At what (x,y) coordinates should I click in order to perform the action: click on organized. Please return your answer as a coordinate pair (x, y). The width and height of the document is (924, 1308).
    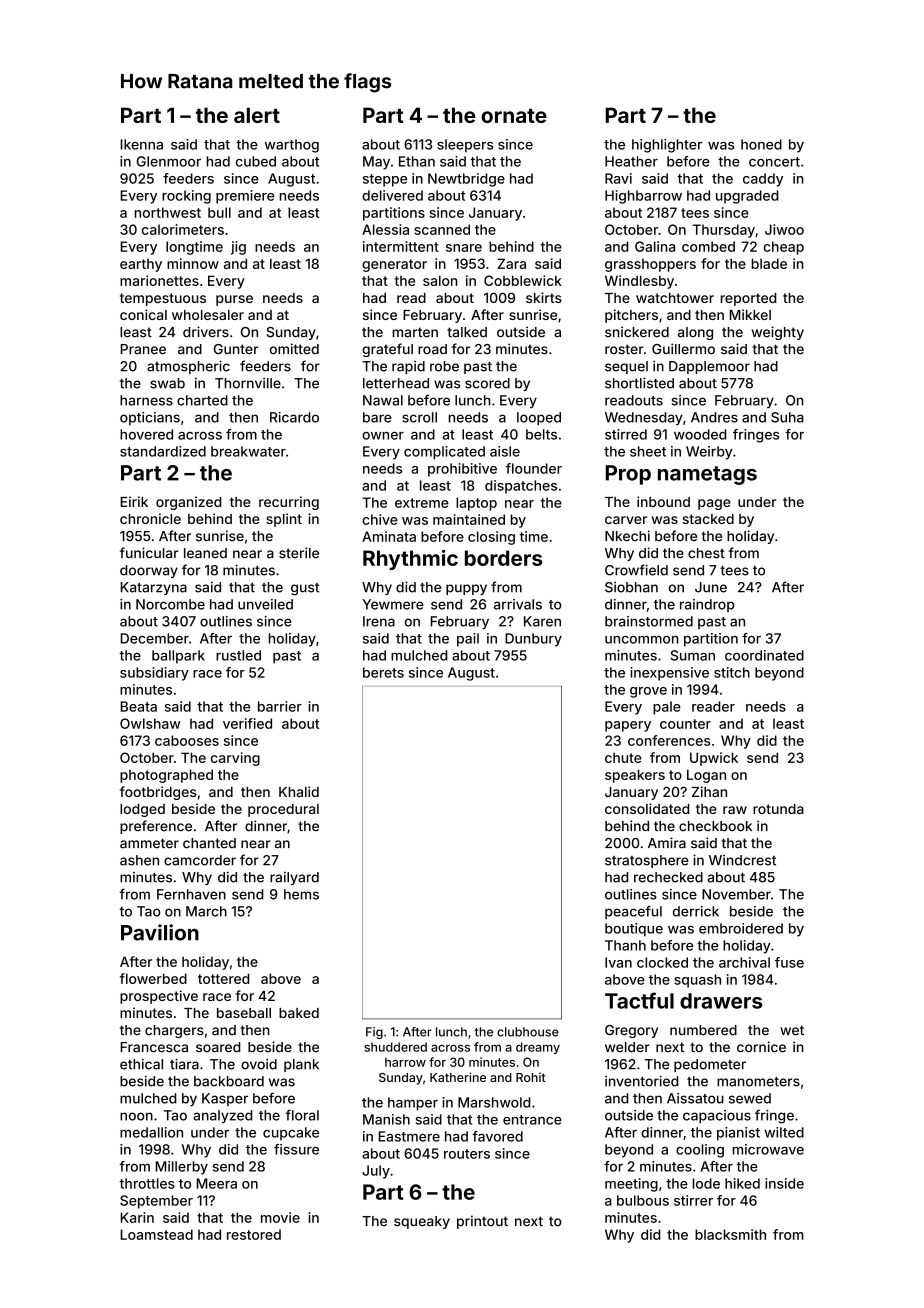
    Looking at the image, I should click on (189, 503).
